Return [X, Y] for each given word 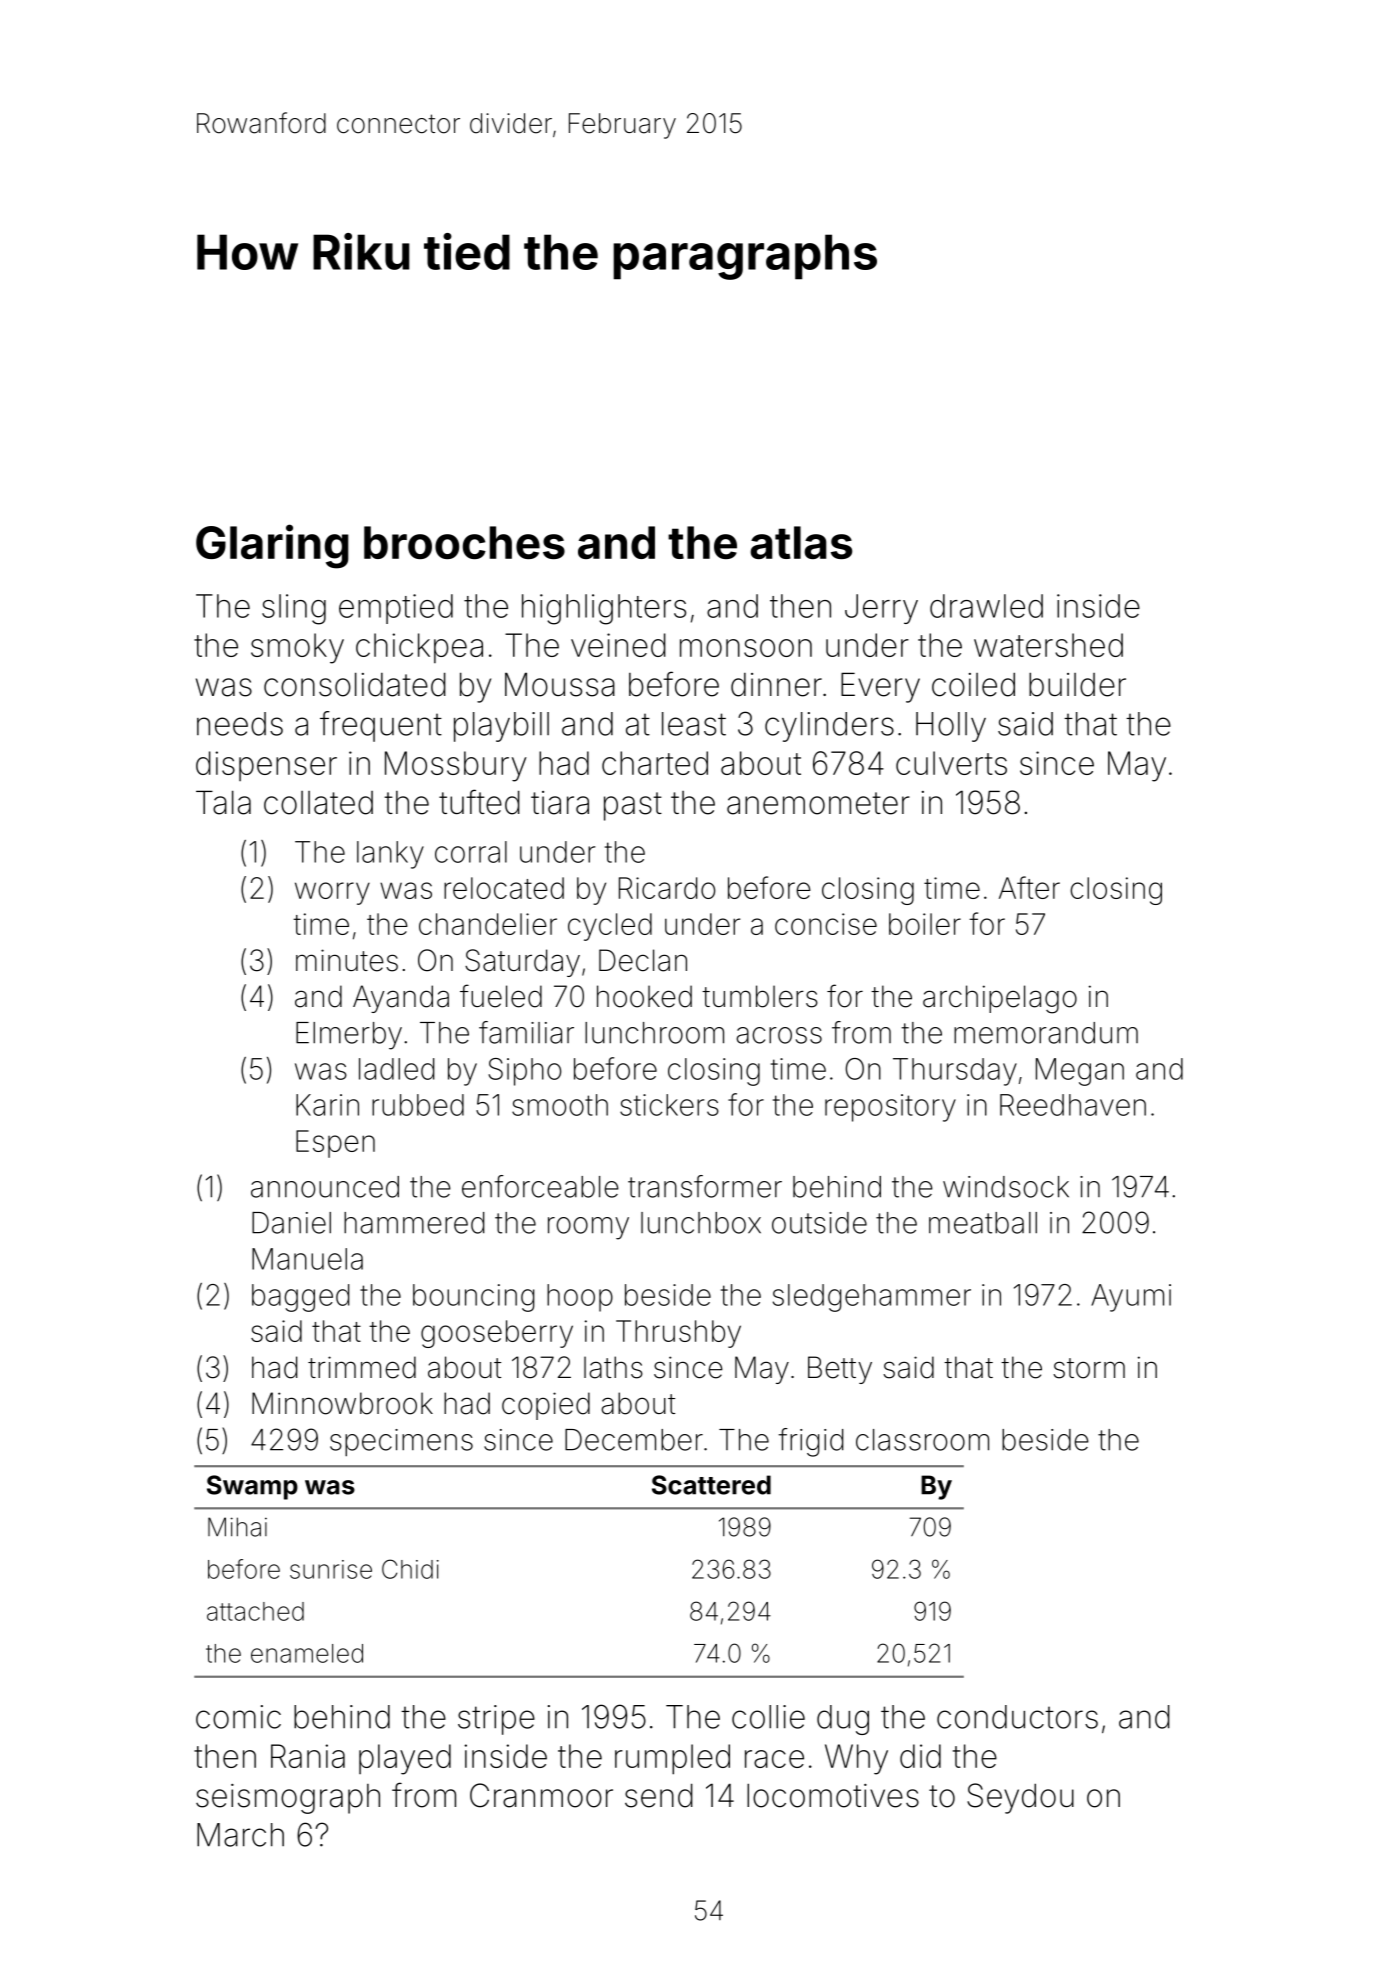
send [659, 1795]
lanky [390, 855]
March [240, 1835]
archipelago [1000, 999]
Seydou [1020, 1798]
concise [826, 924]
